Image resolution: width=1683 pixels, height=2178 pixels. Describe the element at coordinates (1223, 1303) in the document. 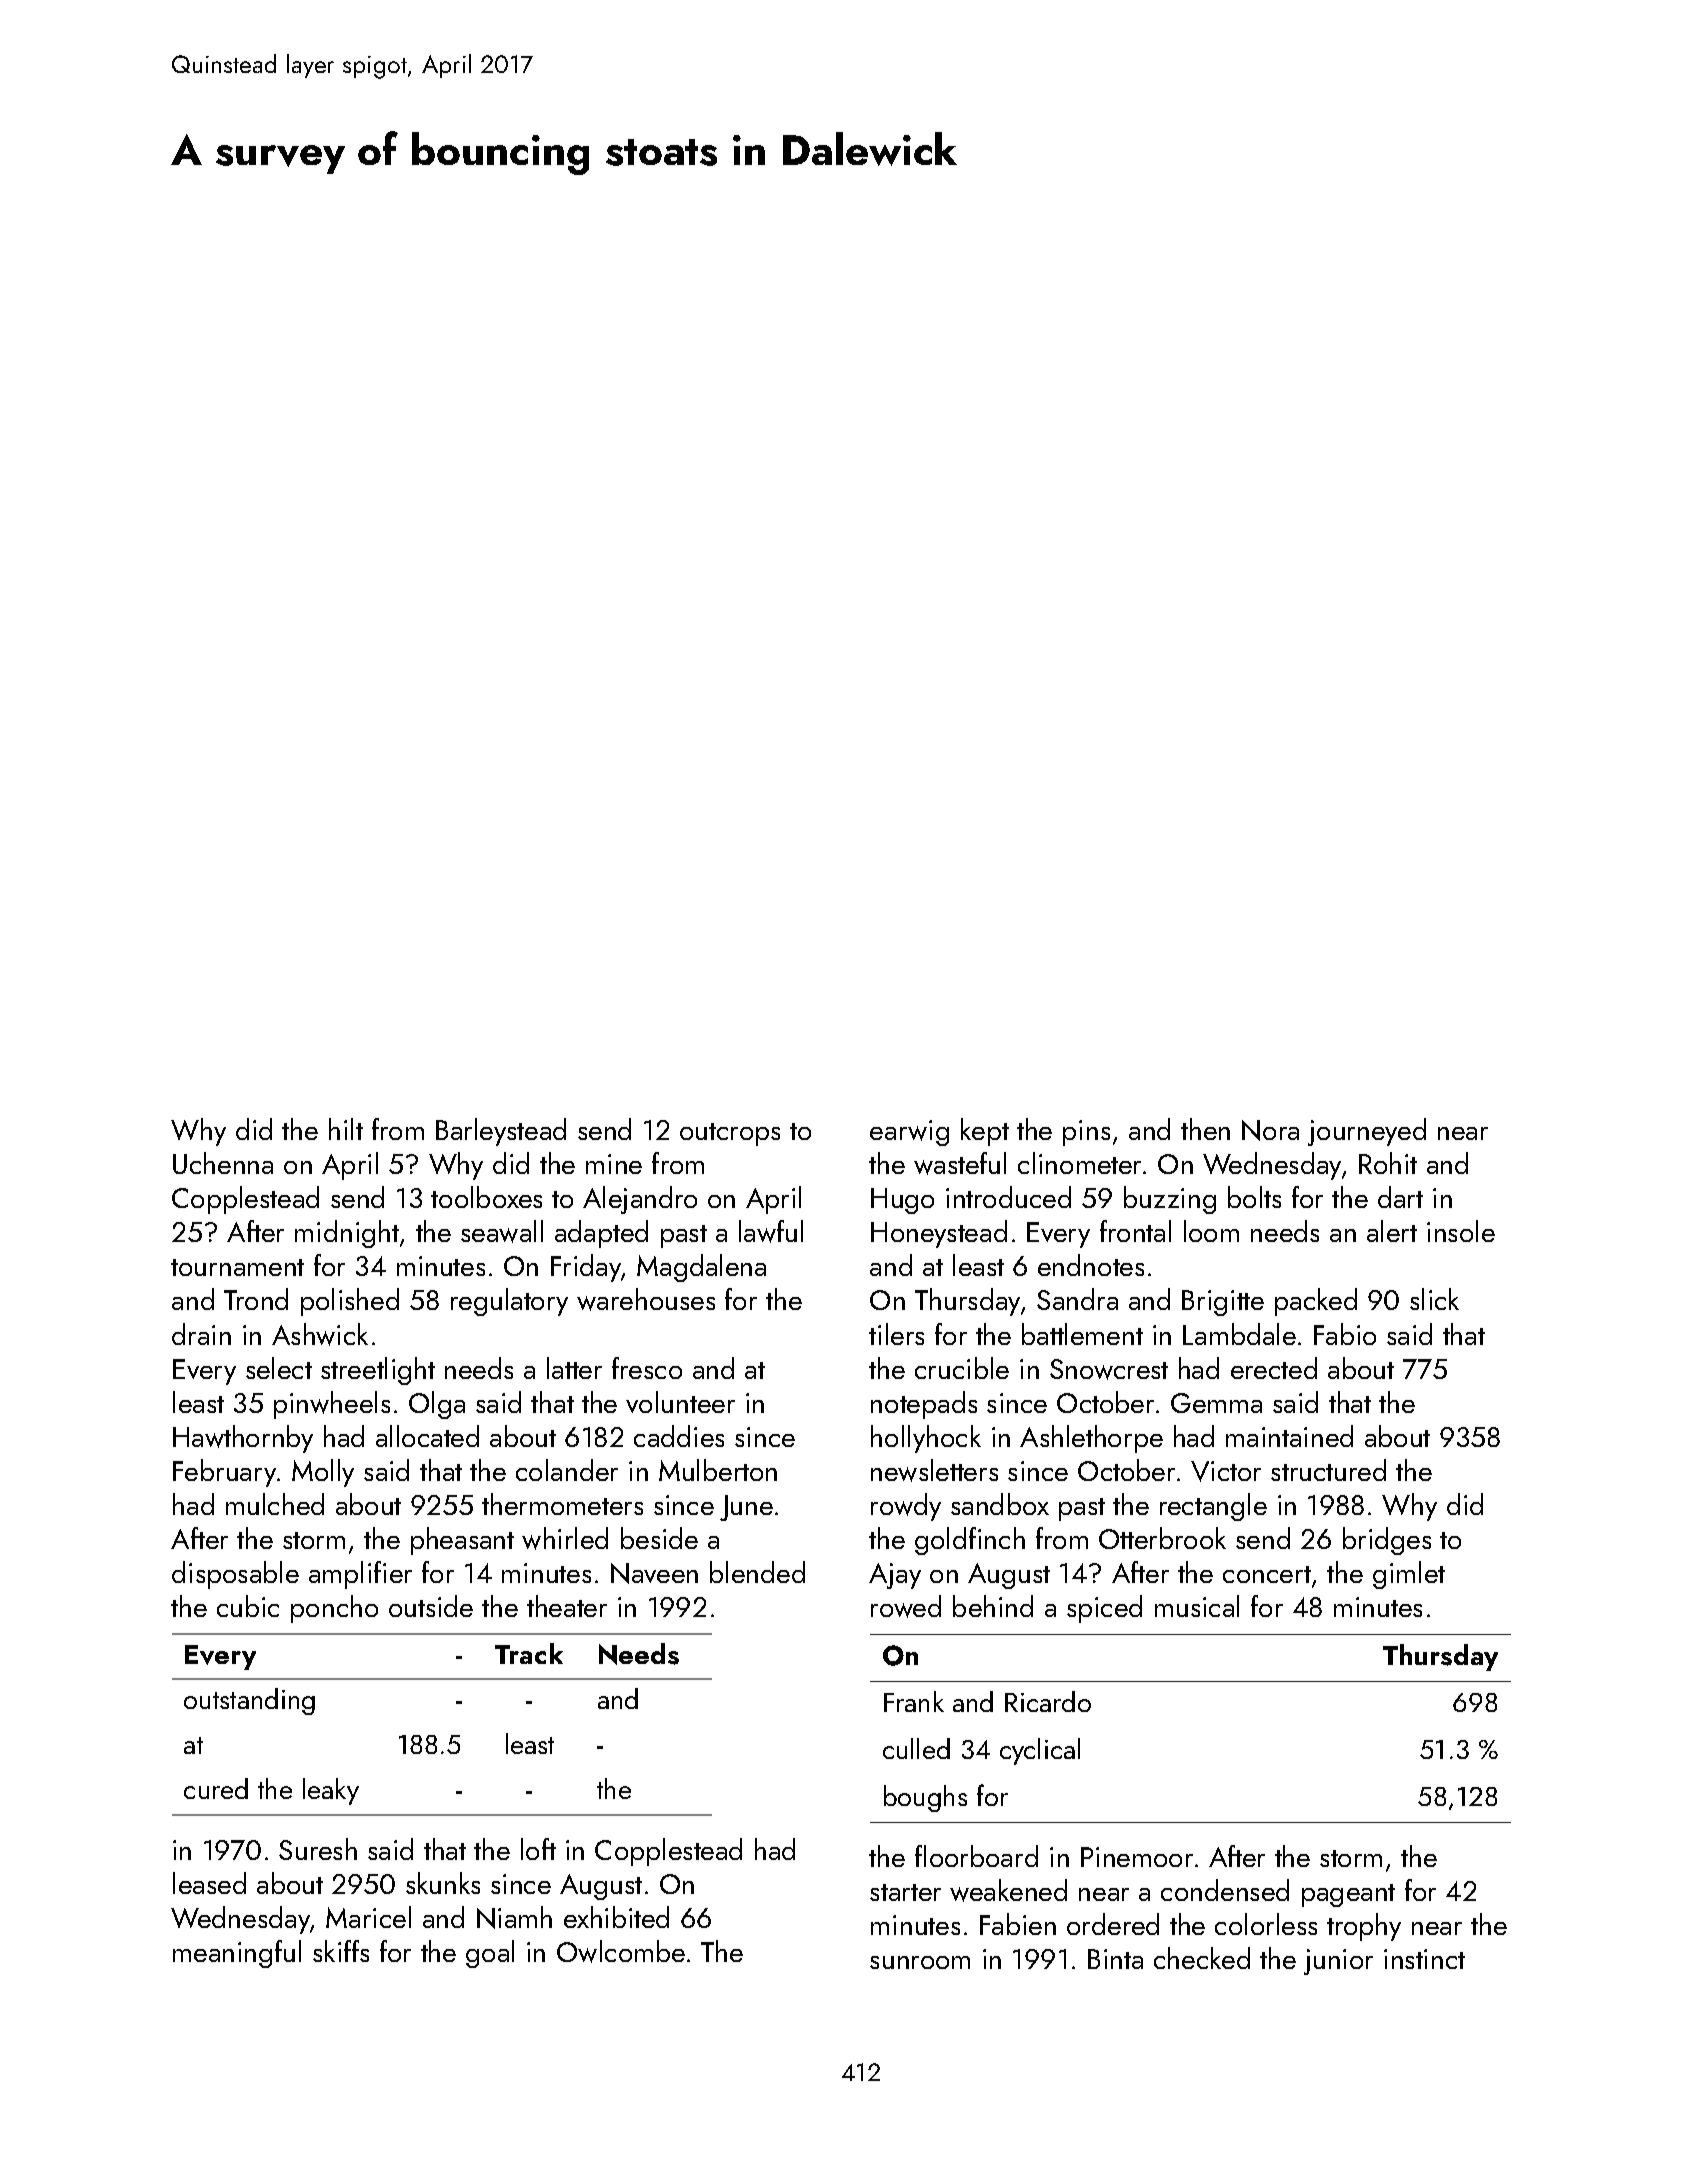

I see `Brigitte` at that location.
